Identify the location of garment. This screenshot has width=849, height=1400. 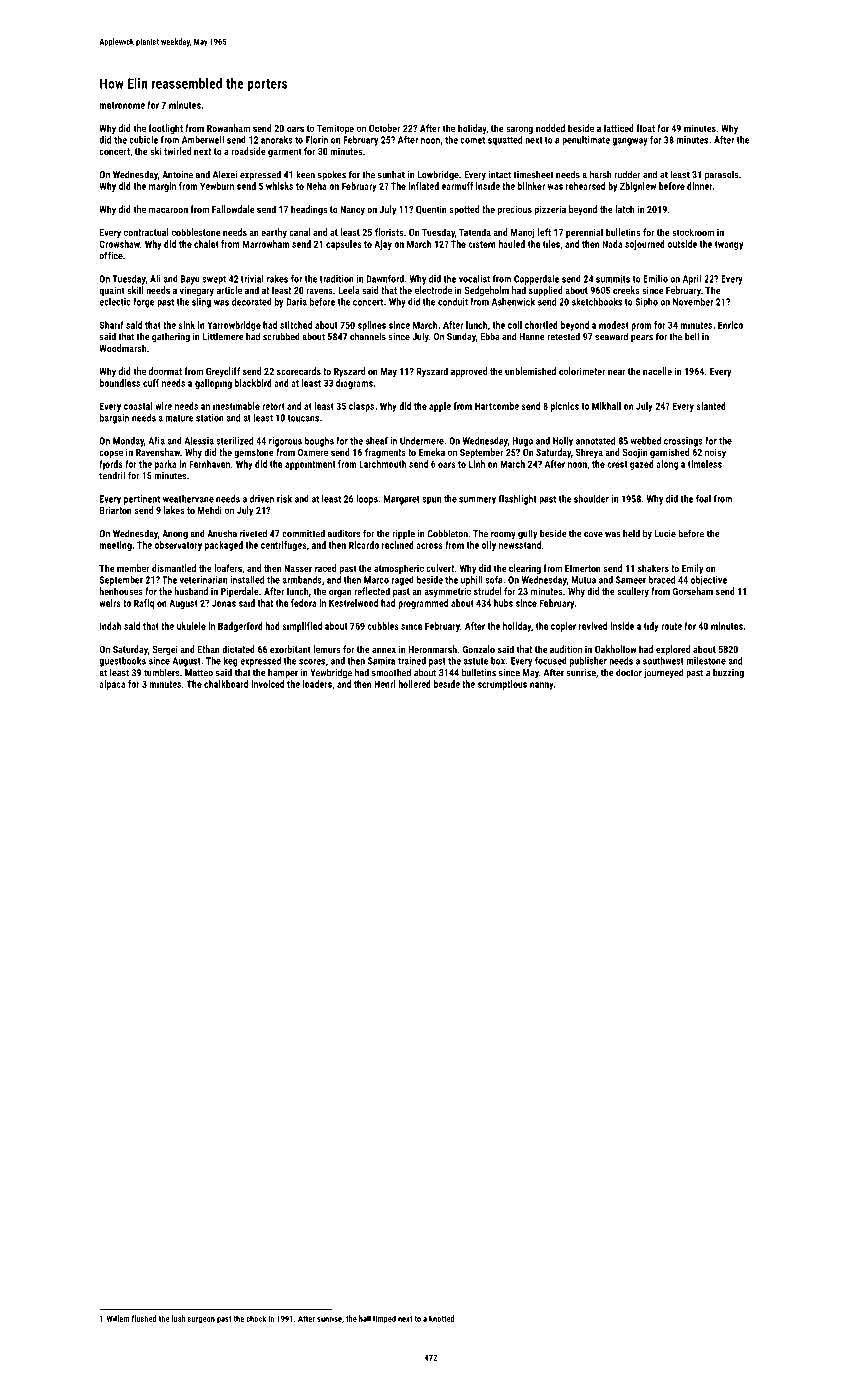
(285, 152).
